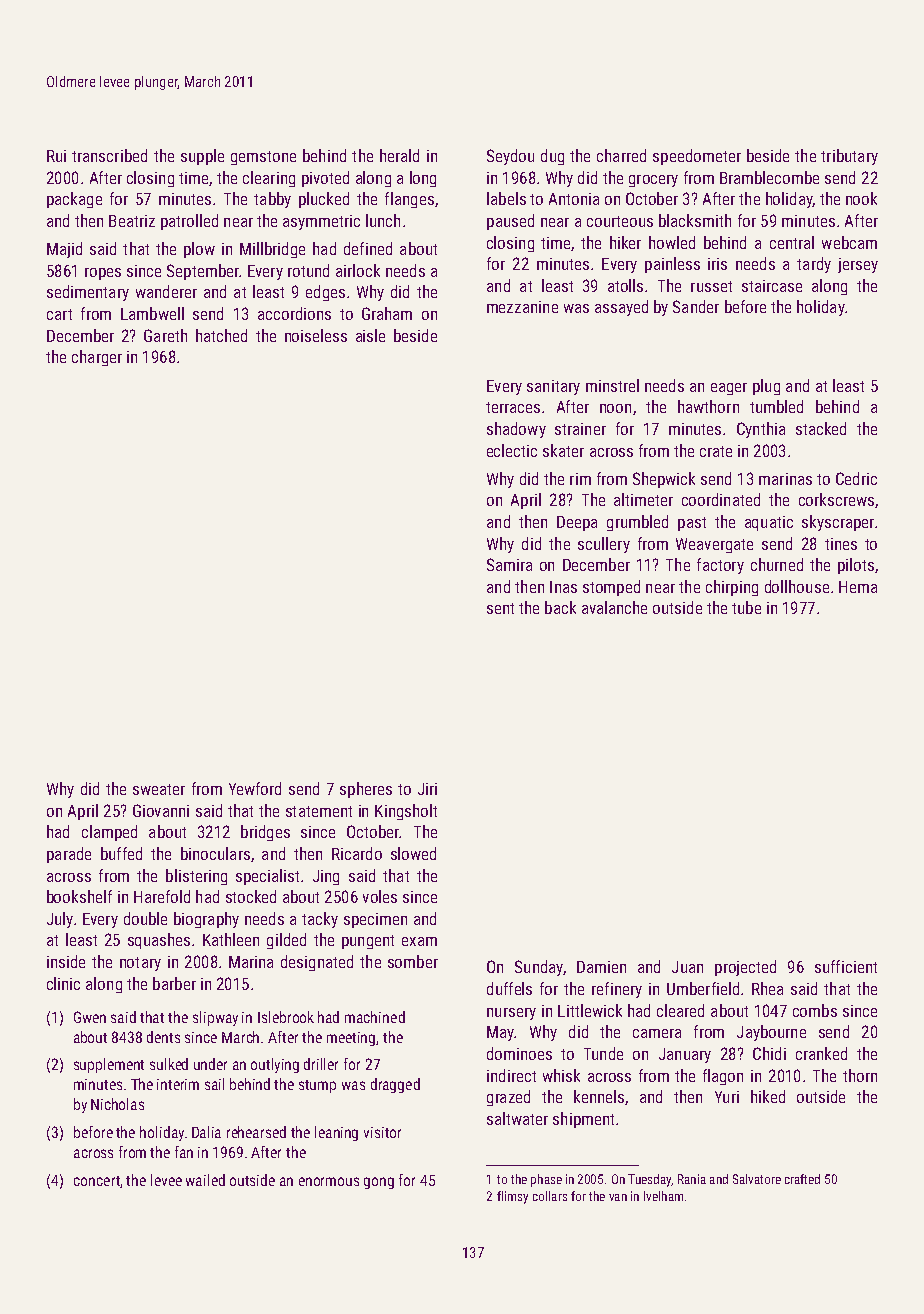 The width and height of the screenshot is (924, 1314). I want to click on sufficient, so click(846, 966).
